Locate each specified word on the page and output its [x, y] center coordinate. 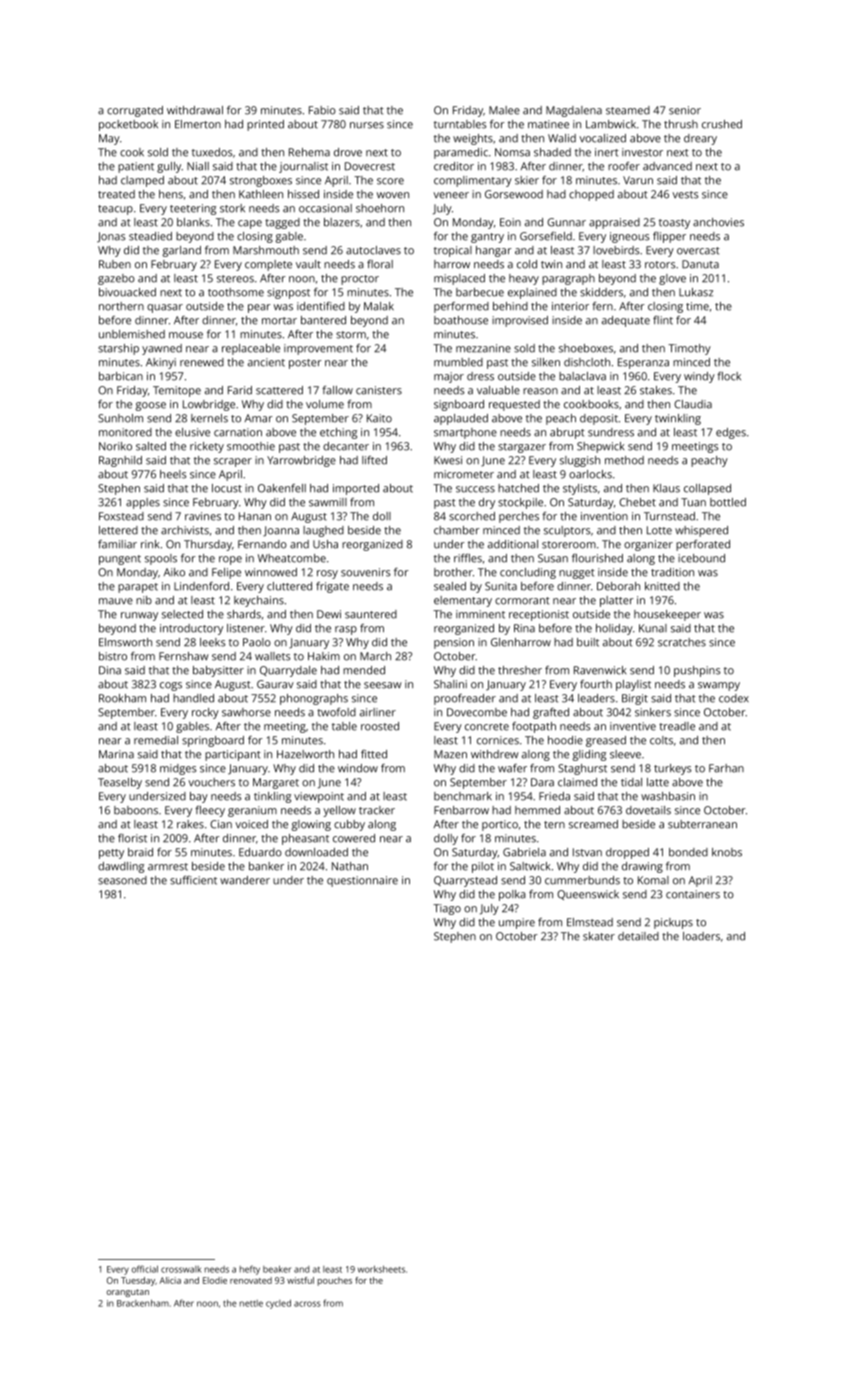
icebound [701, 558]
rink [150, 544]
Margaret [276, 783]
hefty [250, 1270]
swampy [719, 686]
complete [268, 265]
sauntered [371, 614]
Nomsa [512, 152]
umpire [517, 923]
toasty [674, 224]
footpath [534, 727]
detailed [638, 936]
